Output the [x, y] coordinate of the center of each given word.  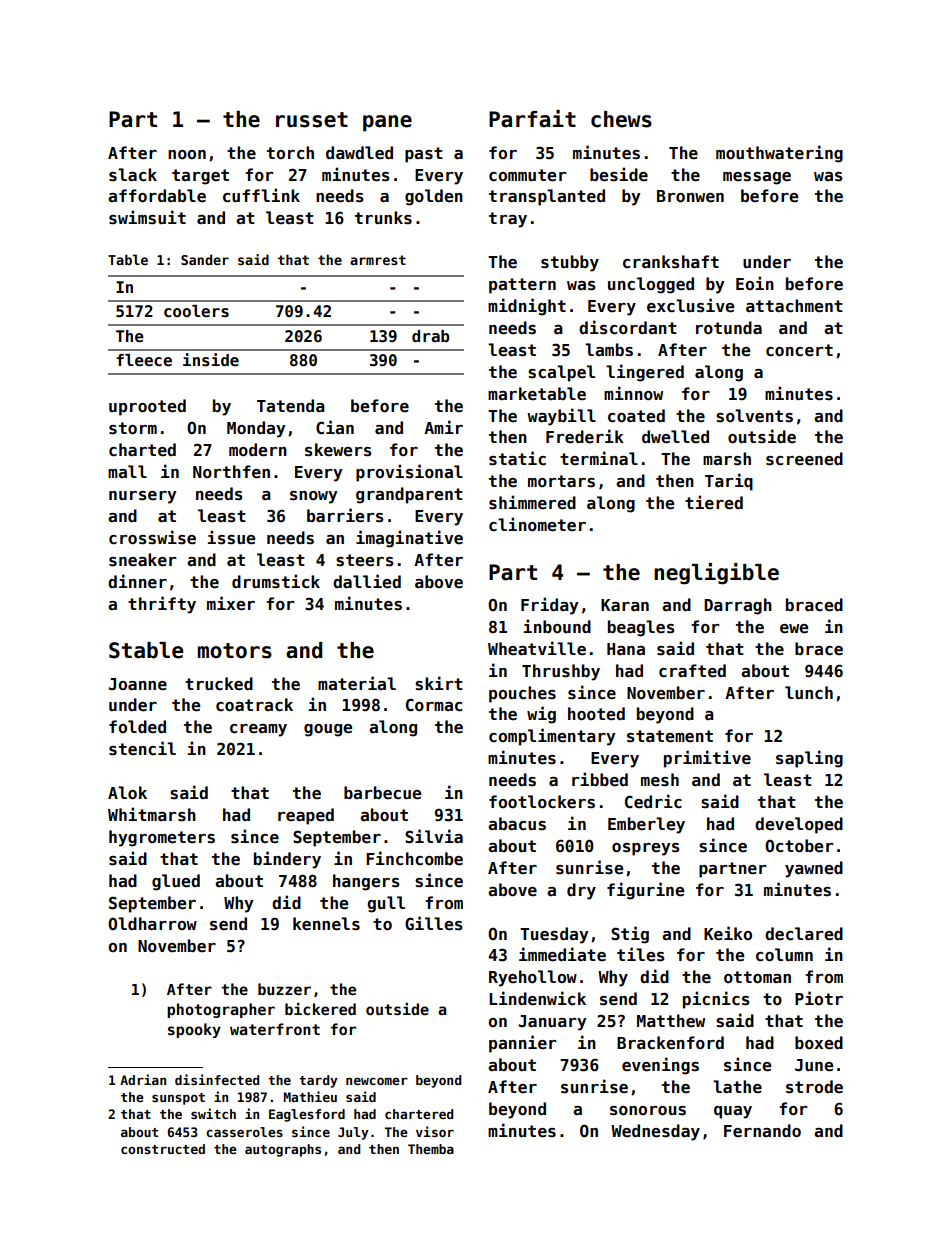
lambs [609, 350]
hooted [596, 714]
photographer [221, 1010]
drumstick [276, 581]
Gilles [434, 923]
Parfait [532, 119]
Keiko [728, 933]
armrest [378, 260]
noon [187, 154]
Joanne [138, 684]
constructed [163, 1149]
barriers [345, 515]
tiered [714, 502]
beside [619, 174]
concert [799, 350]
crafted [692, 671]
